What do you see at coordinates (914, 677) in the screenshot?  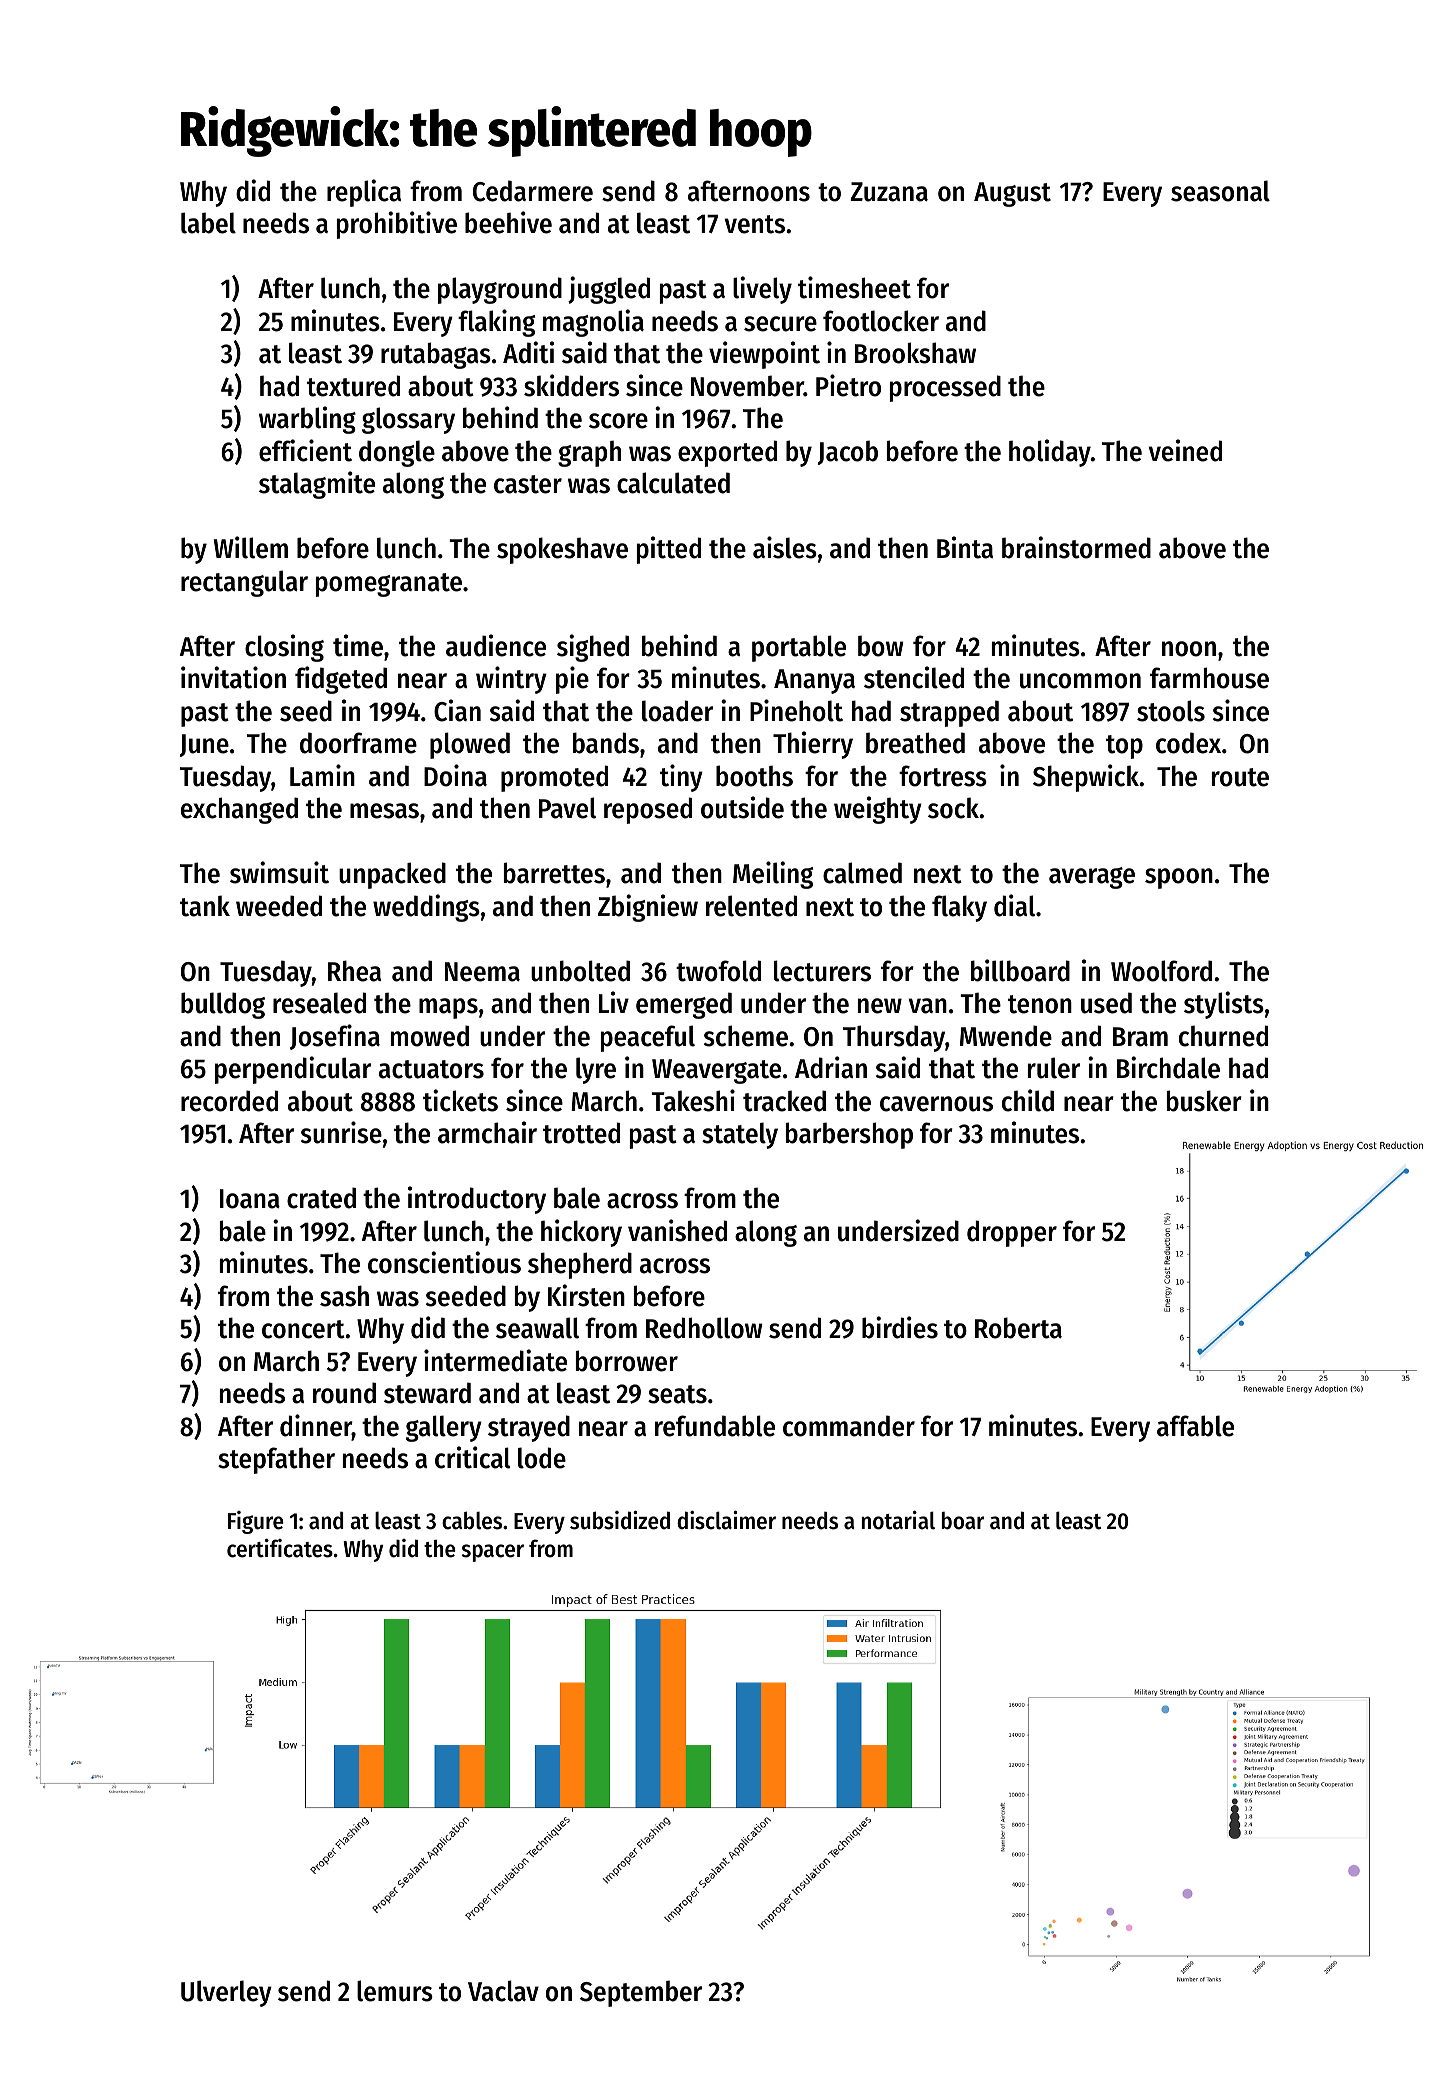 I see `stenciled` at bounding box center [914, 677].
